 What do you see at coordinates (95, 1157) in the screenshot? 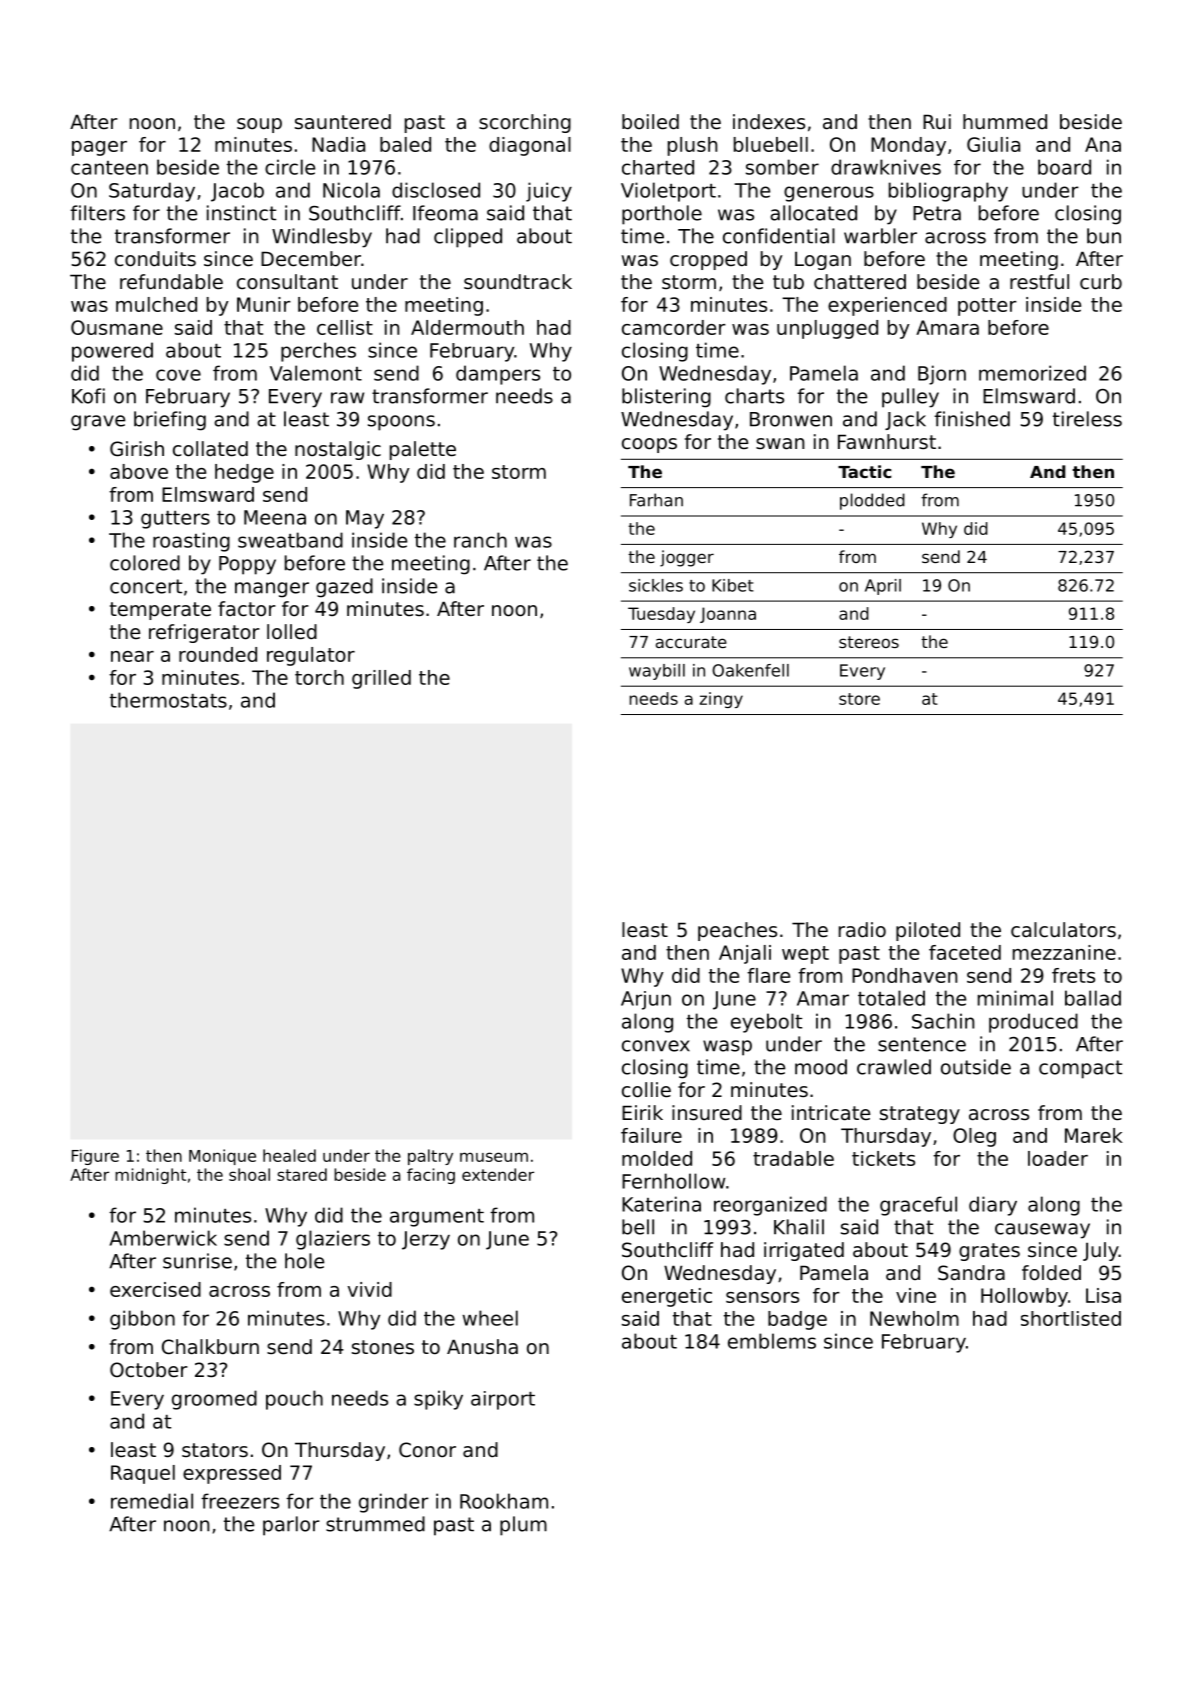
I see `Figure` at bounding box center [95, 1157].
